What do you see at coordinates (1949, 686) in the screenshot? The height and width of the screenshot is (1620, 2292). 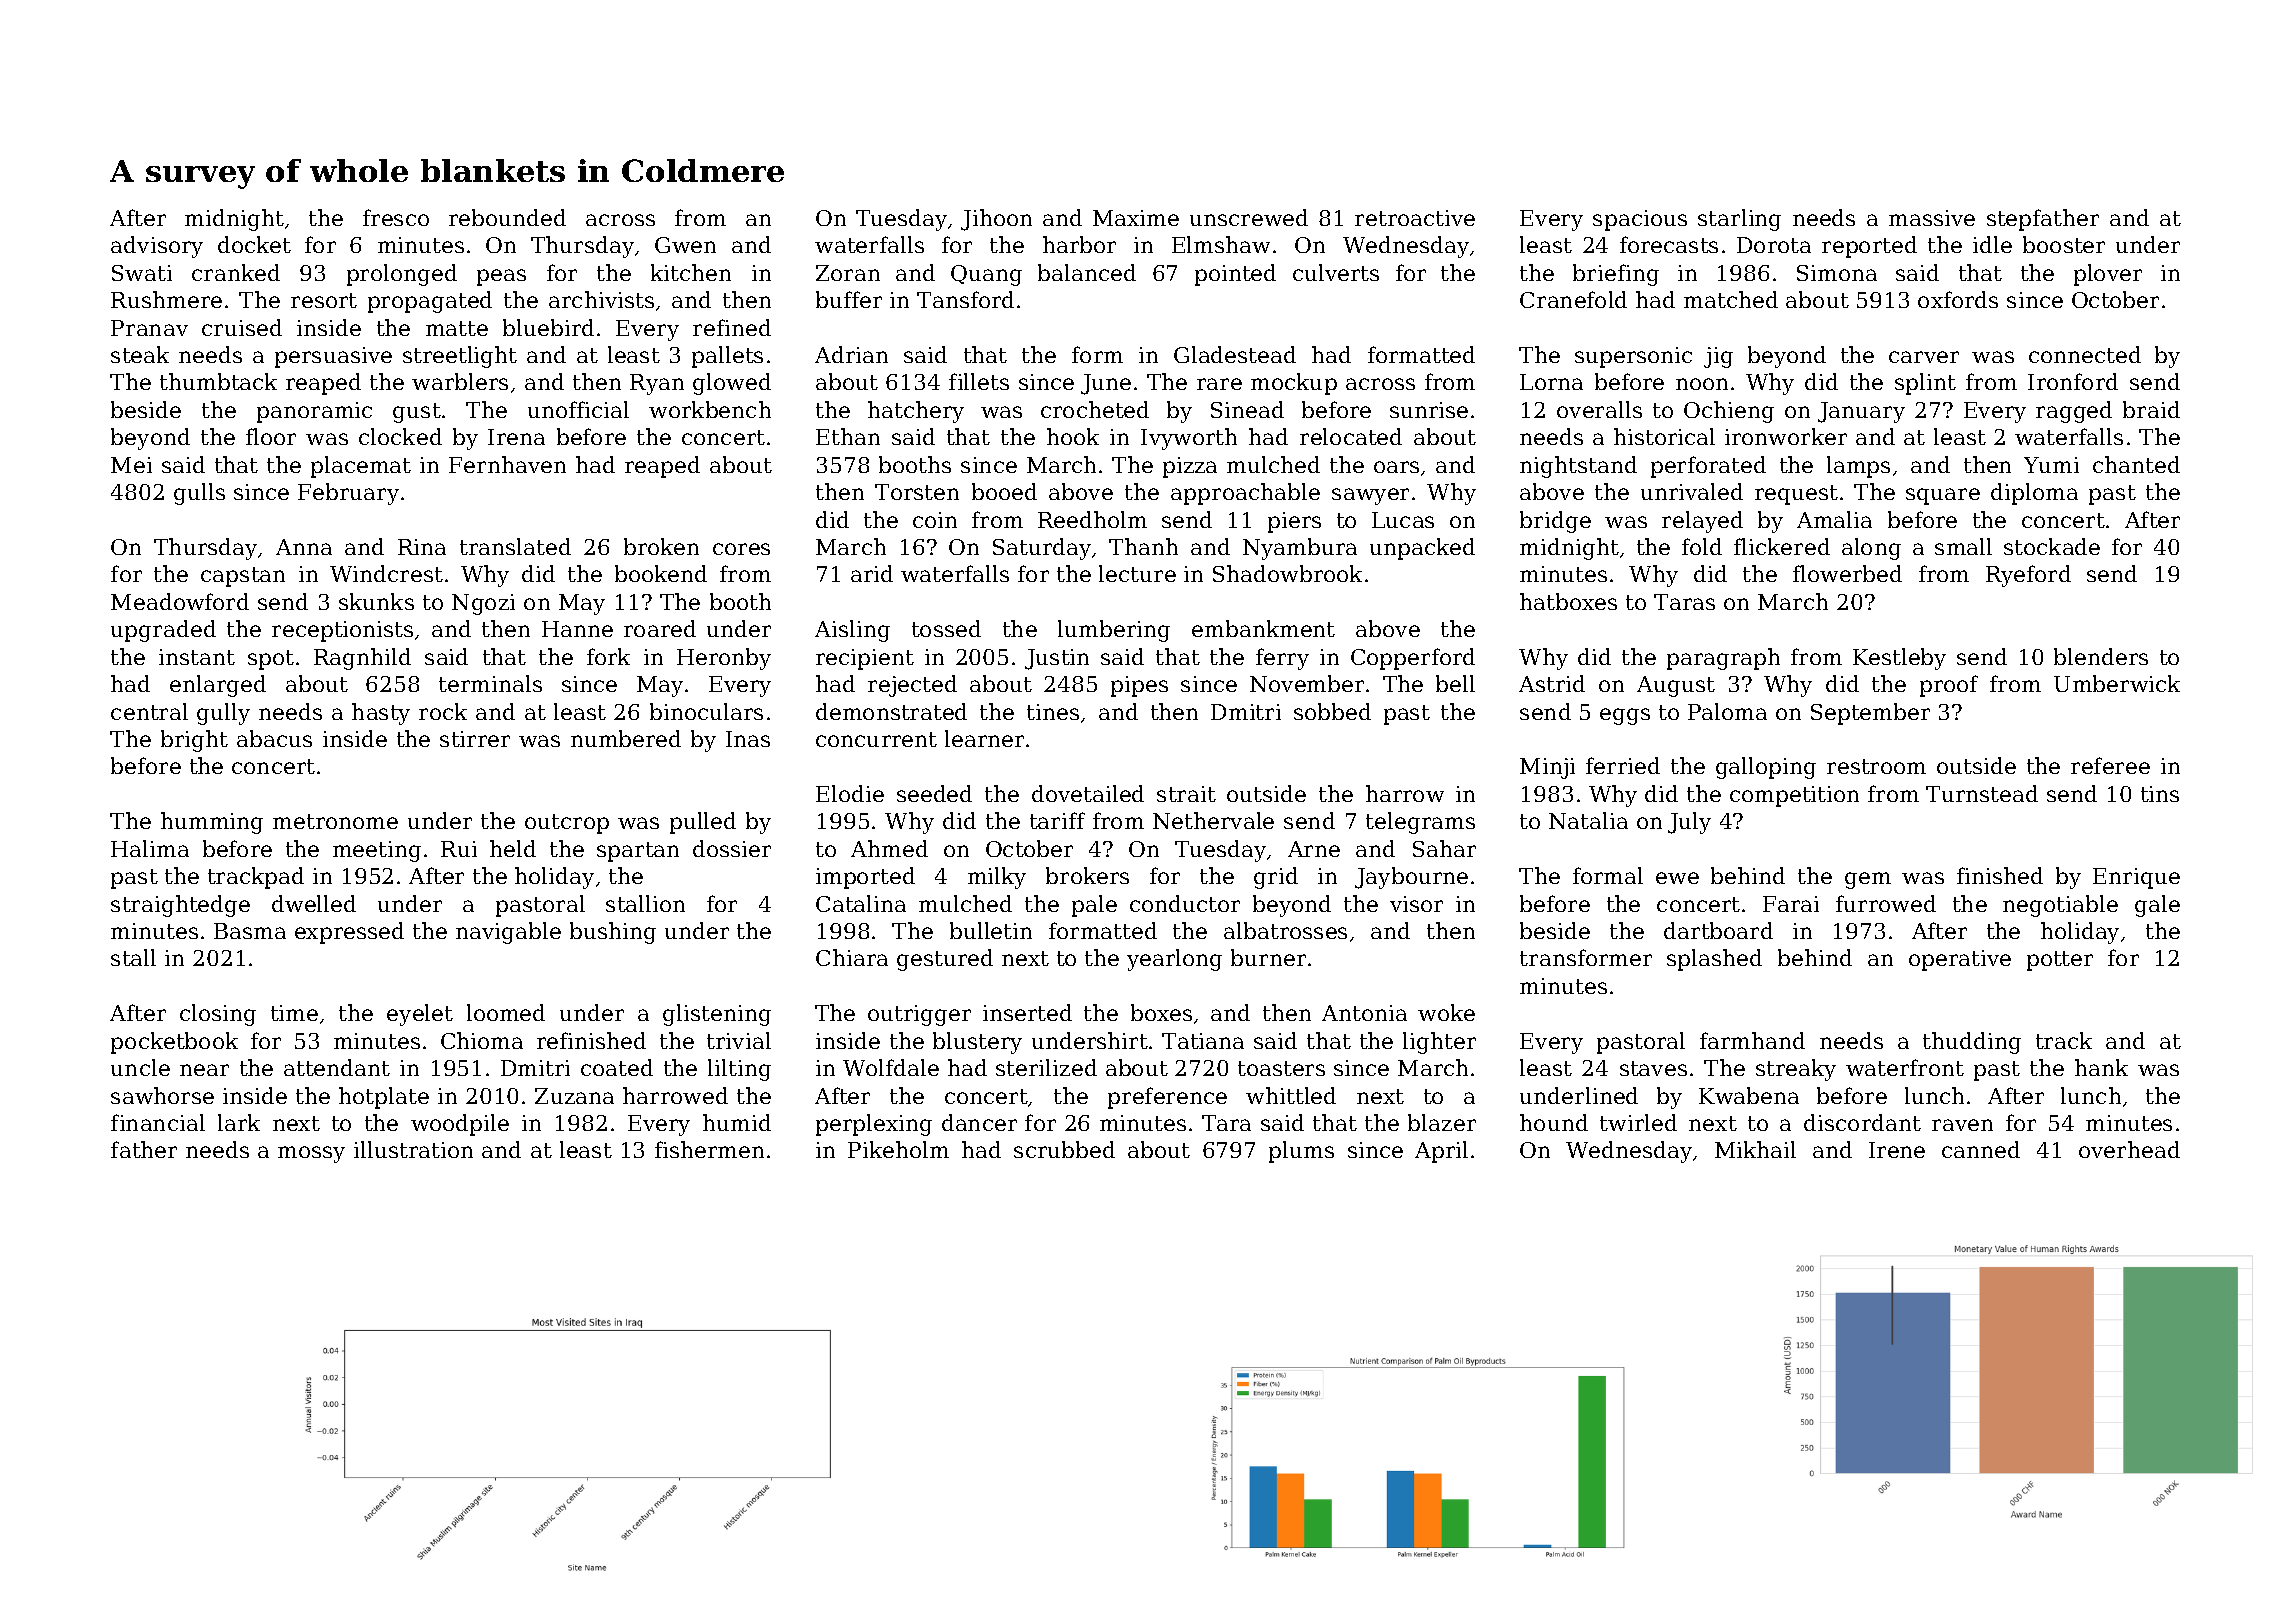 I see `proof` at bounding box center [1949, 686].
